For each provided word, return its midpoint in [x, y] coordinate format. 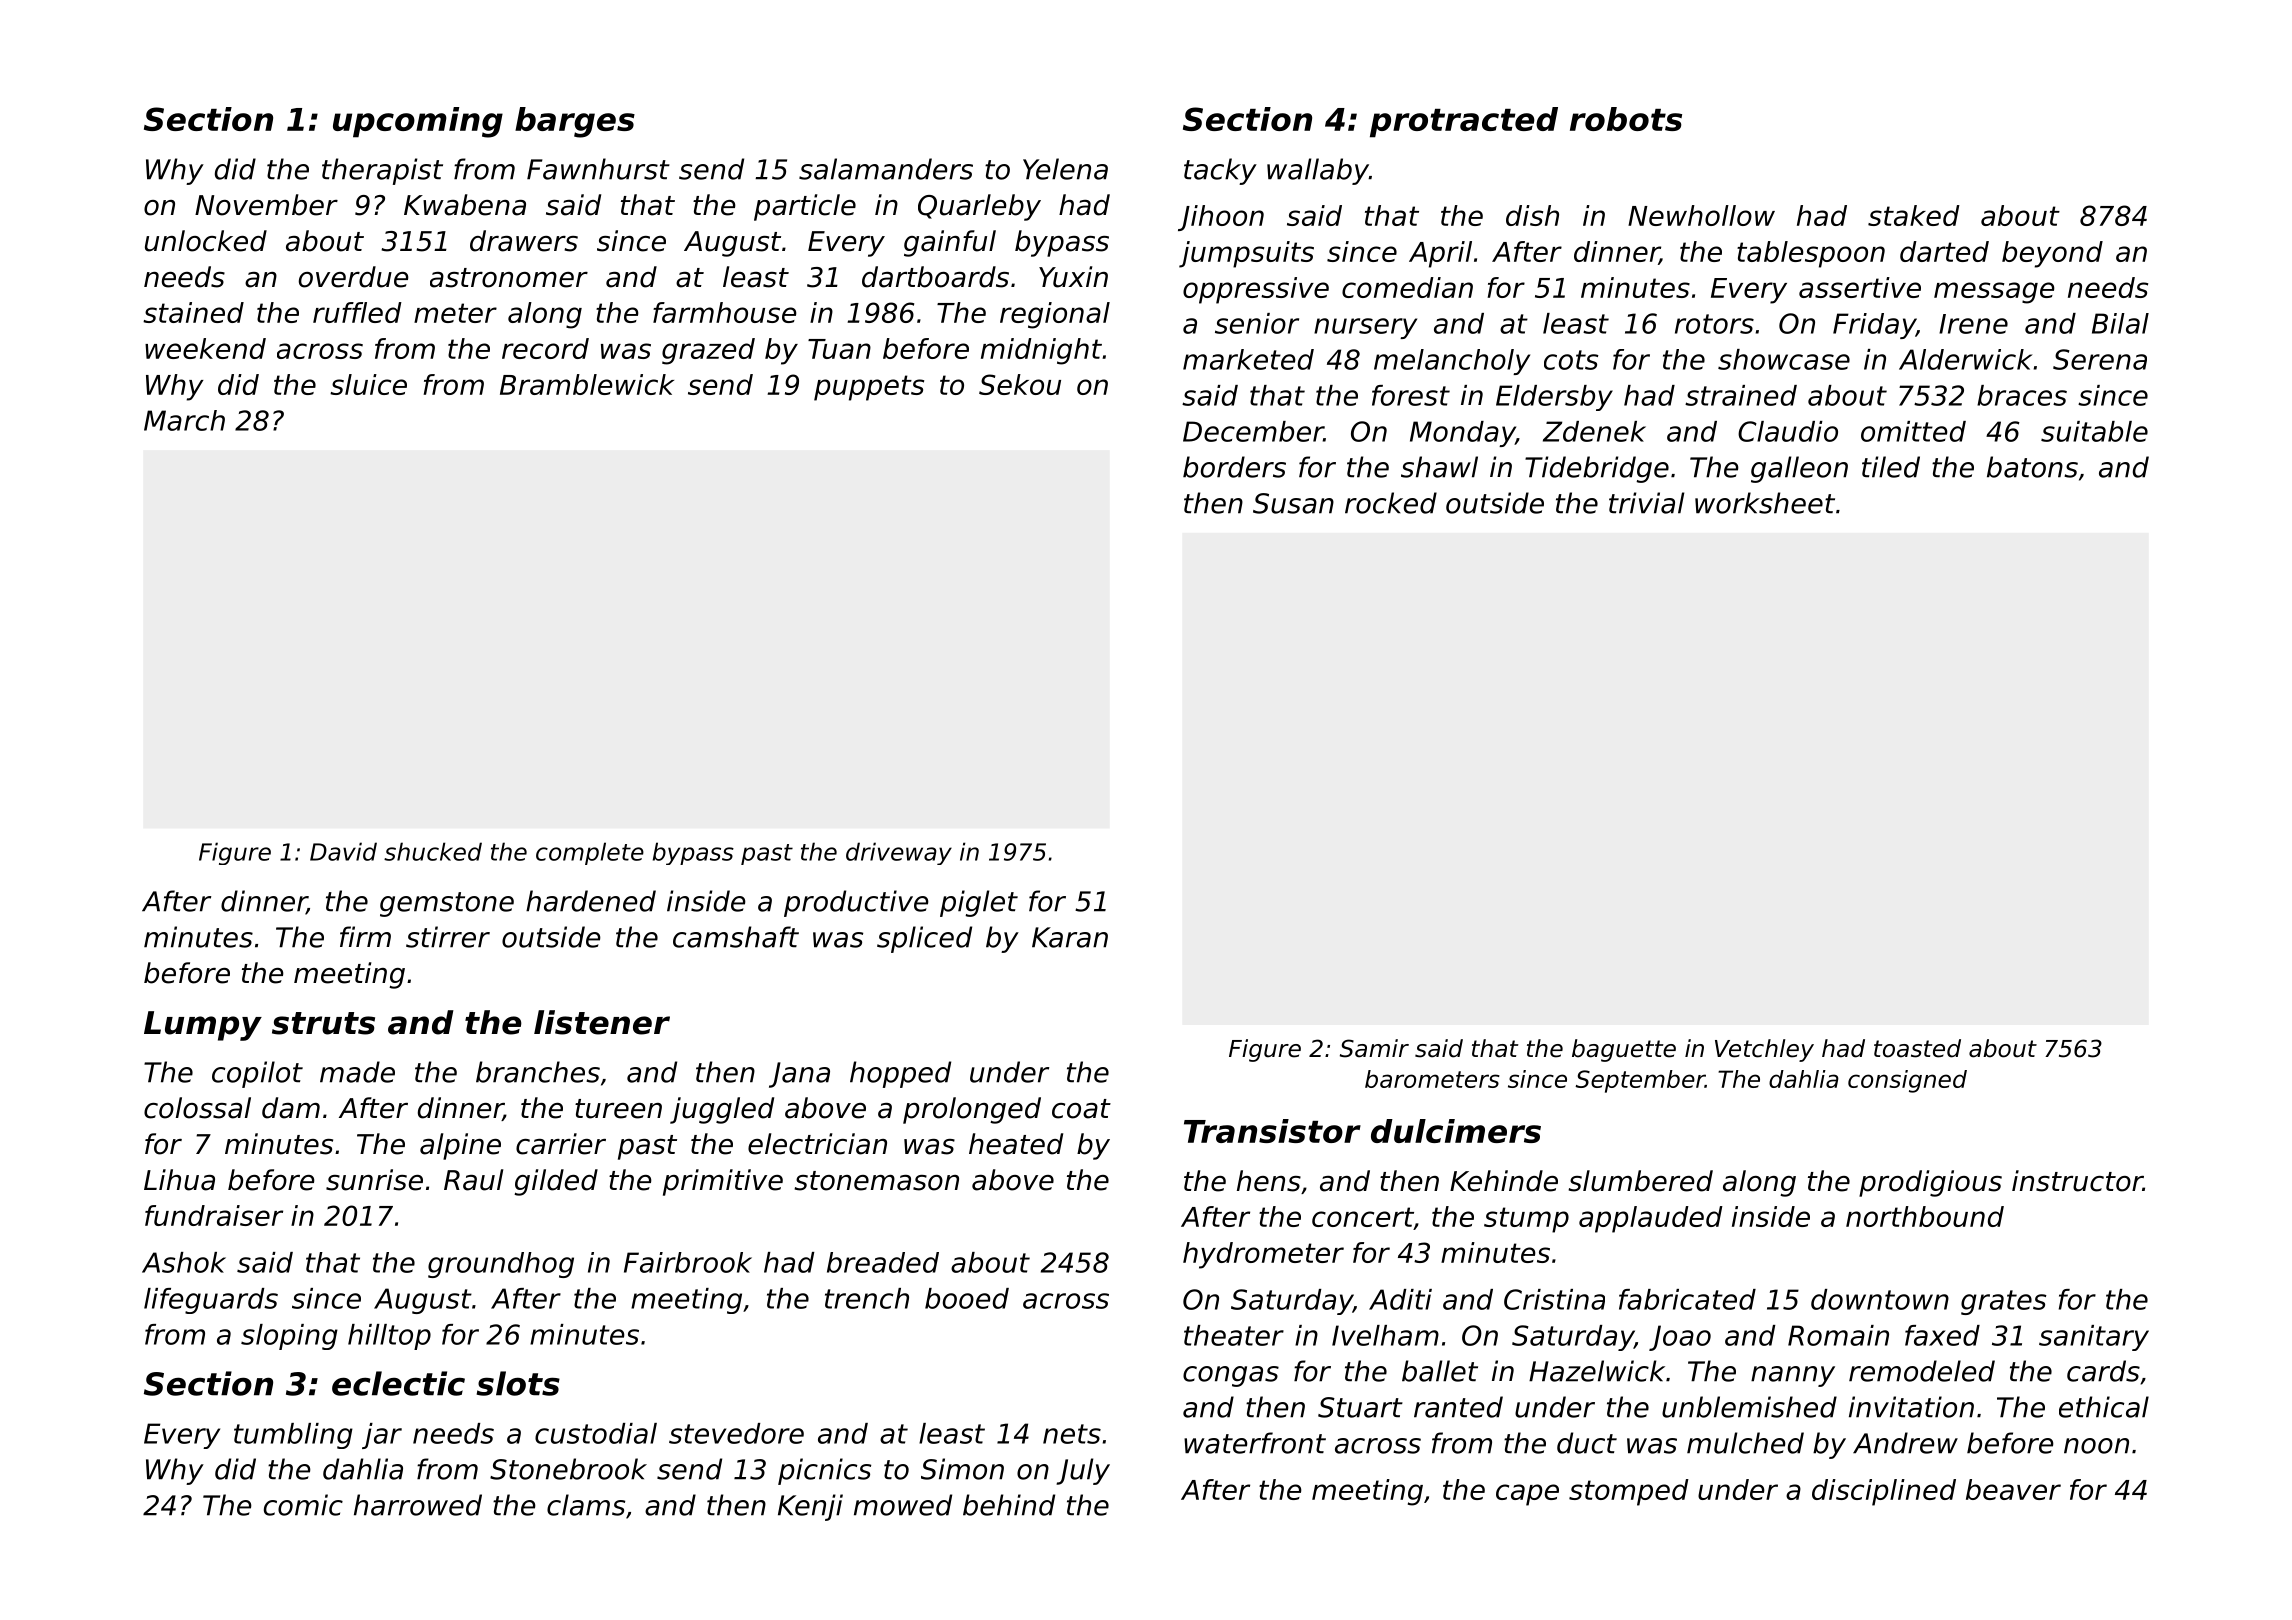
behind [1009, 1505]
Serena [2100, 359]
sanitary [2094, 1338]
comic [303, 1505]
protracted [1464, 122]
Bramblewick [587, 384]
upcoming [418, 122]
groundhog [501, 1265]
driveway [899, 853]
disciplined [1884, 1492]
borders [1234, 467]
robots [1626, 119]
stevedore [736, 1433]
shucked [433, 851]
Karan [1070, 937]
